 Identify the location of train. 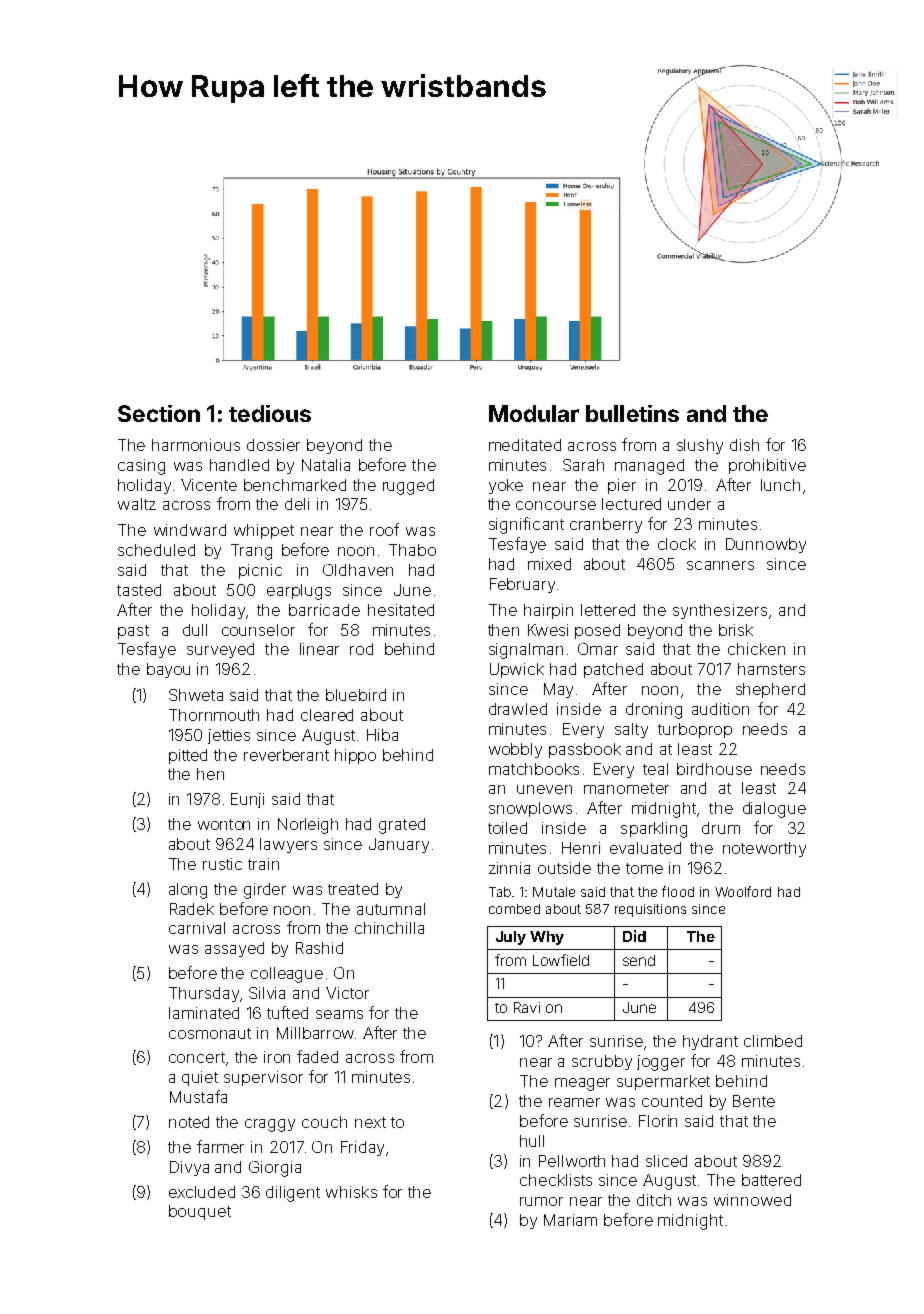
(263, 864).
